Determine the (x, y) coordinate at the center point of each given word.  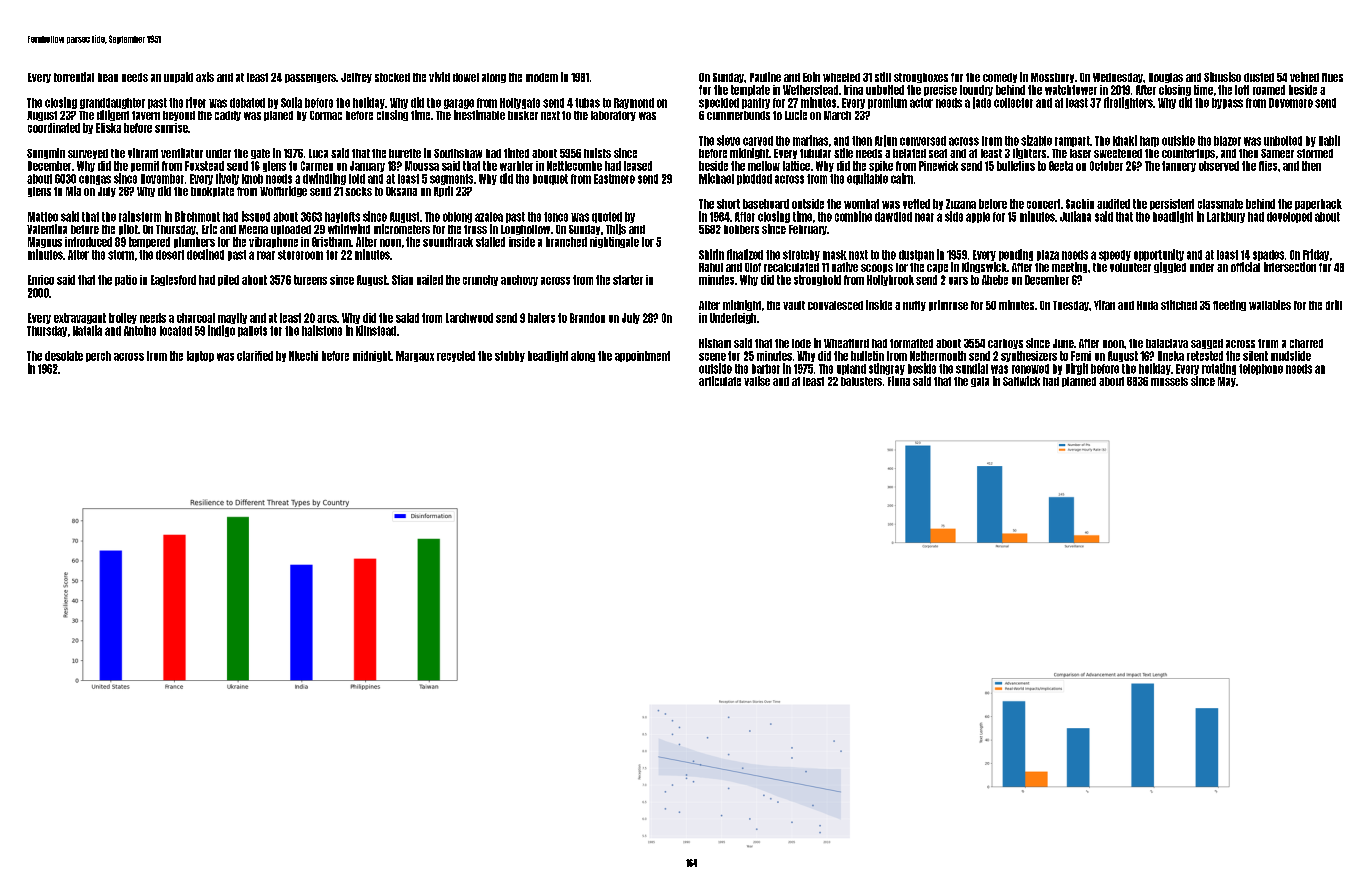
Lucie (796, 115)
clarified (255, 356)
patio (126, 280)
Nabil (1329, 140)
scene (712, 357)
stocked (392, 77)
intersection (1290, 267)
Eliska (108, 128)
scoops (877, 268)
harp (1149, 141)
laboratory (613, 116)
